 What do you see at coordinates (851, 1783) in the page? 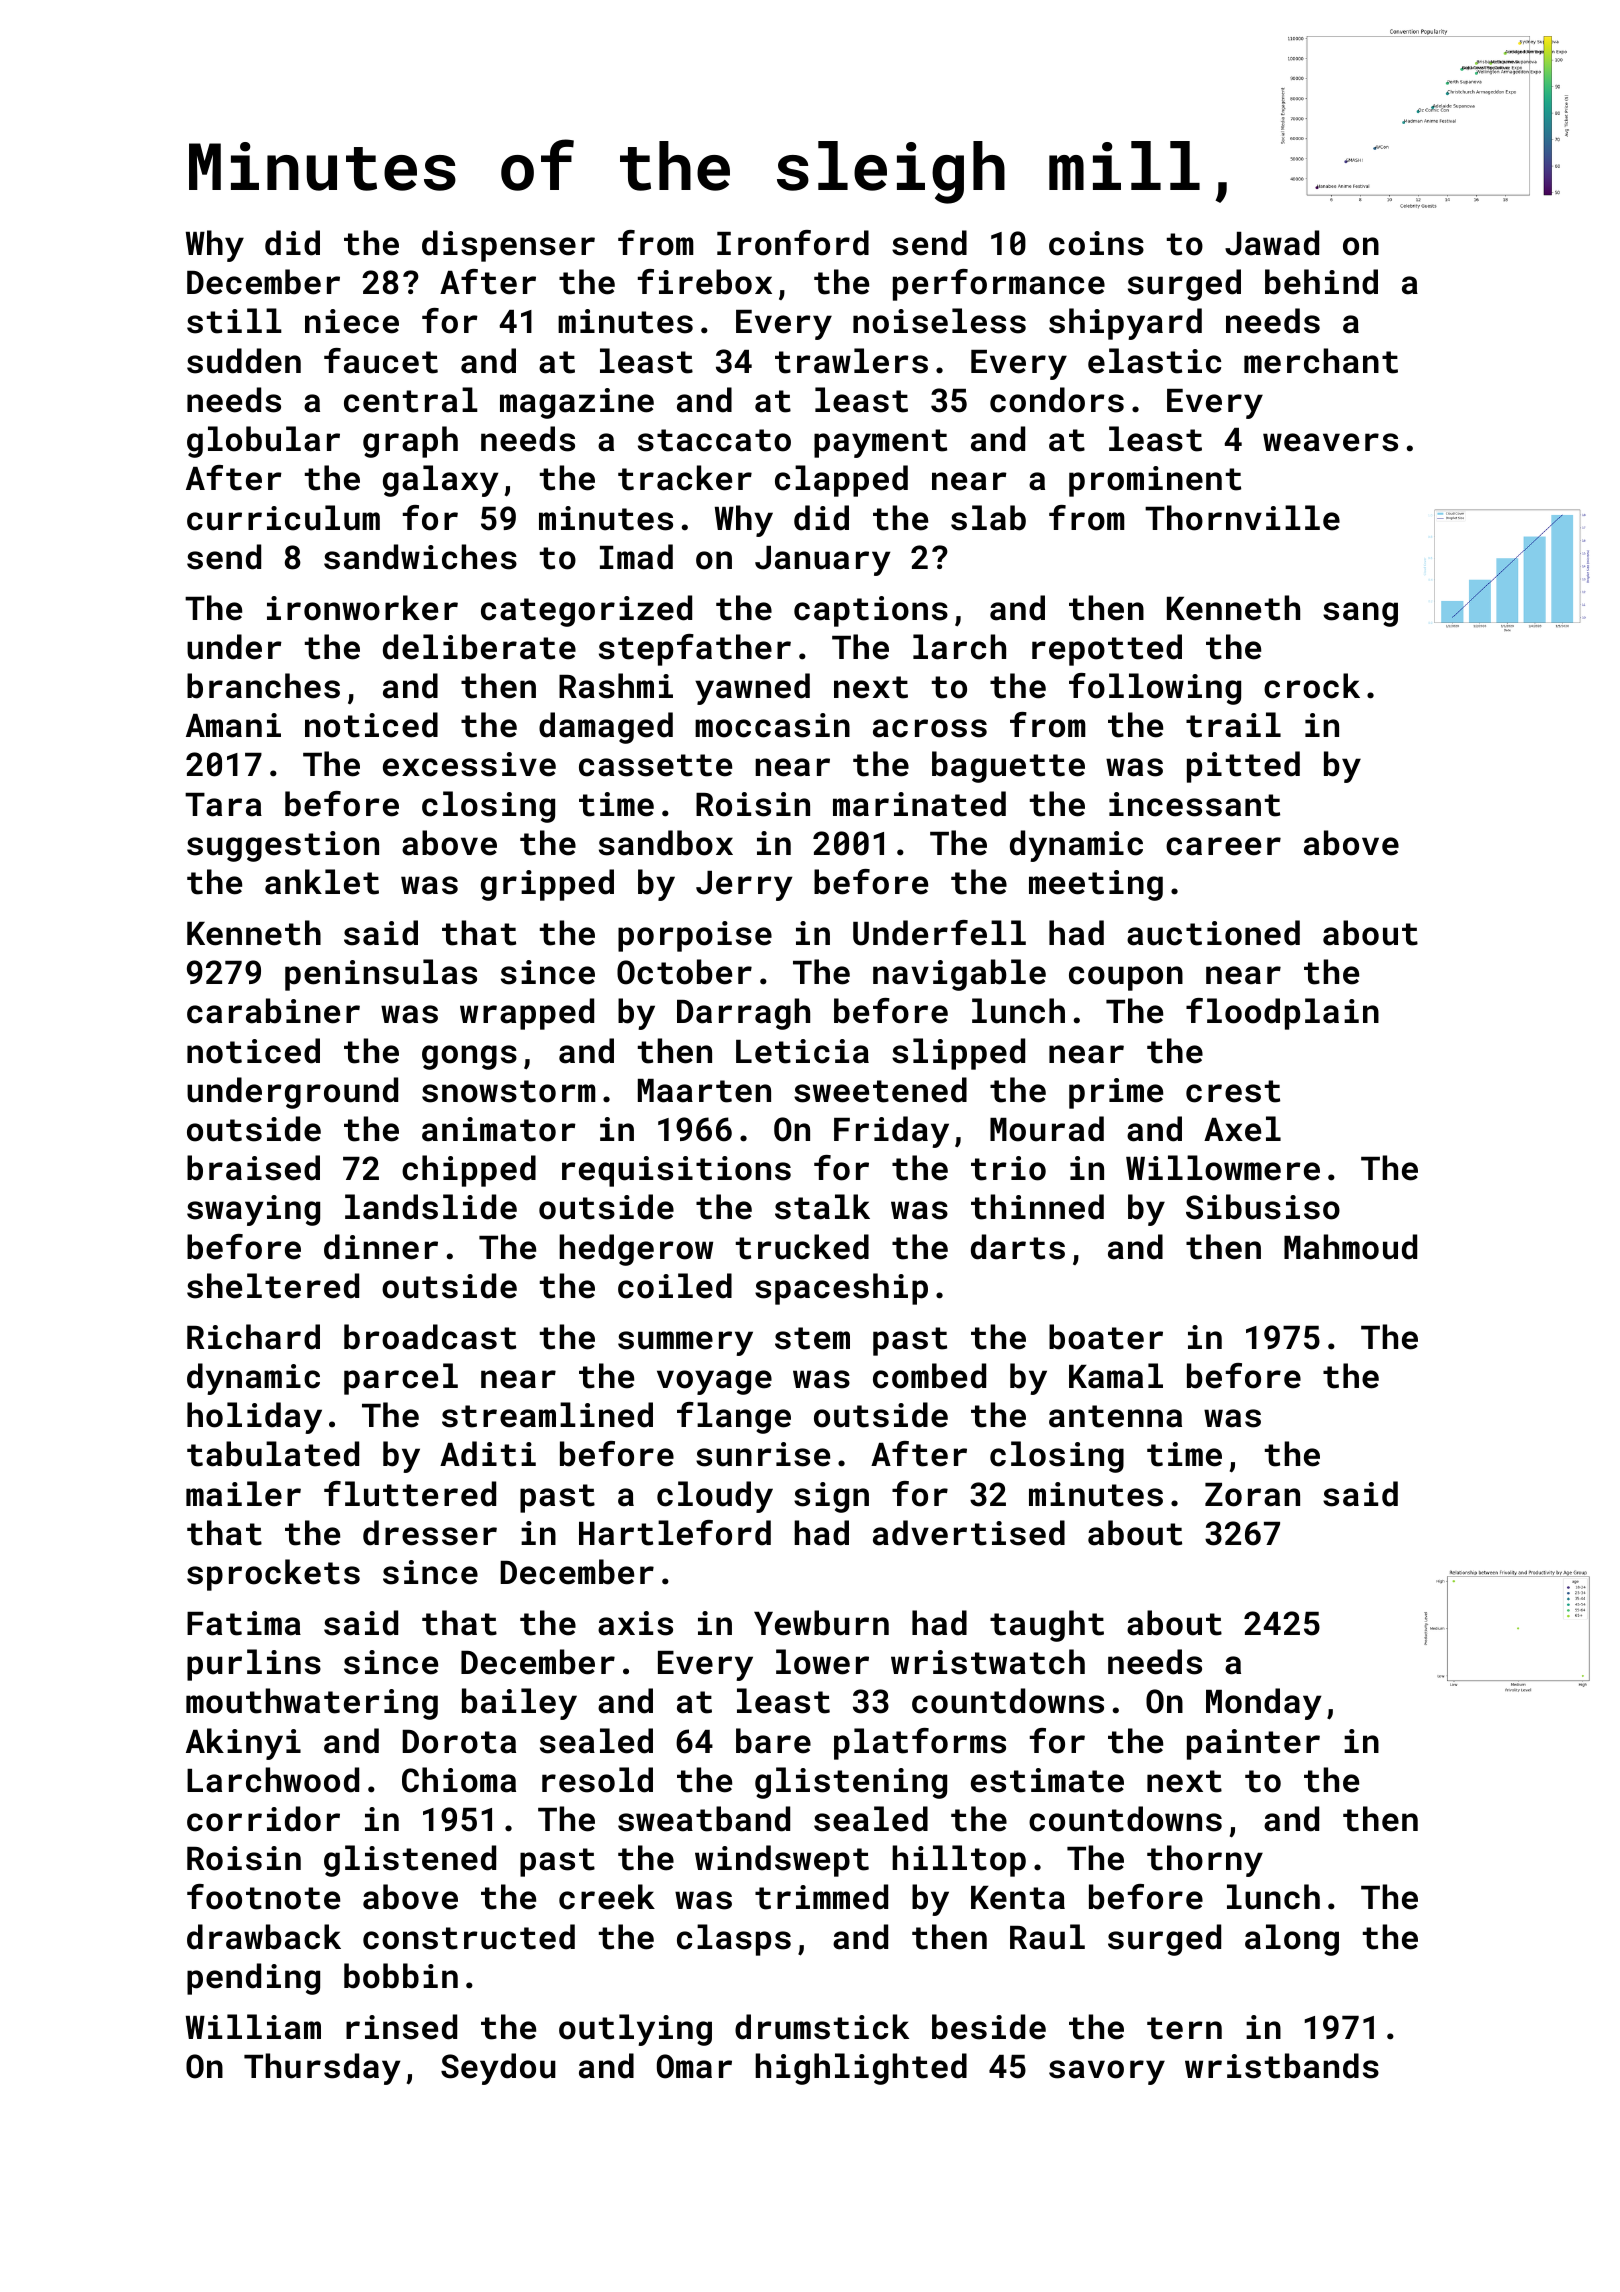
I see `glistening` at bounding box center [851, 1783].
